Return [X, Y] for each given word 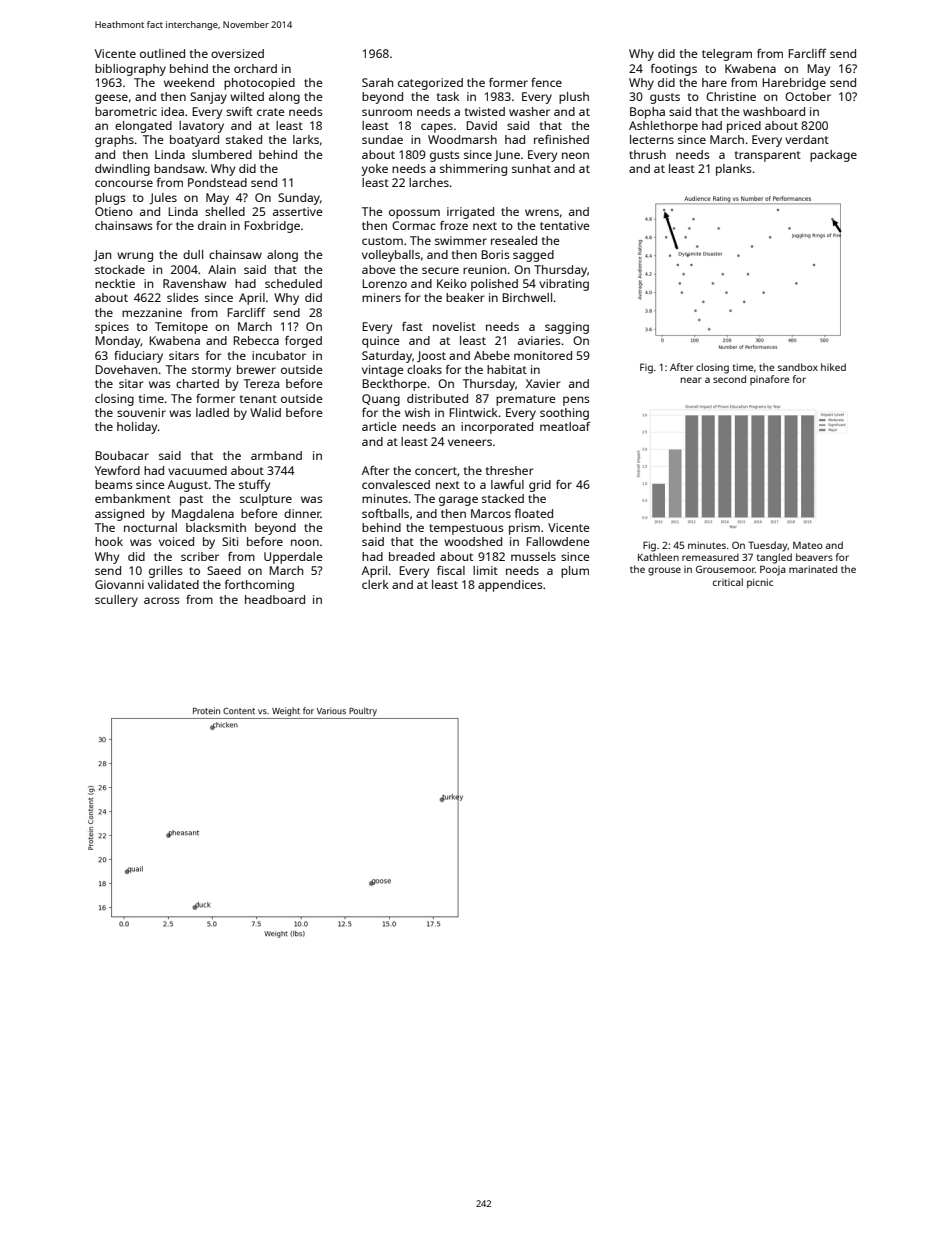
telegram [727, 55]
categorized [430, 84]
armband [276, 455]
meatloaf [565, 426]
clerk [375, 584]
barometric [126, 111]
